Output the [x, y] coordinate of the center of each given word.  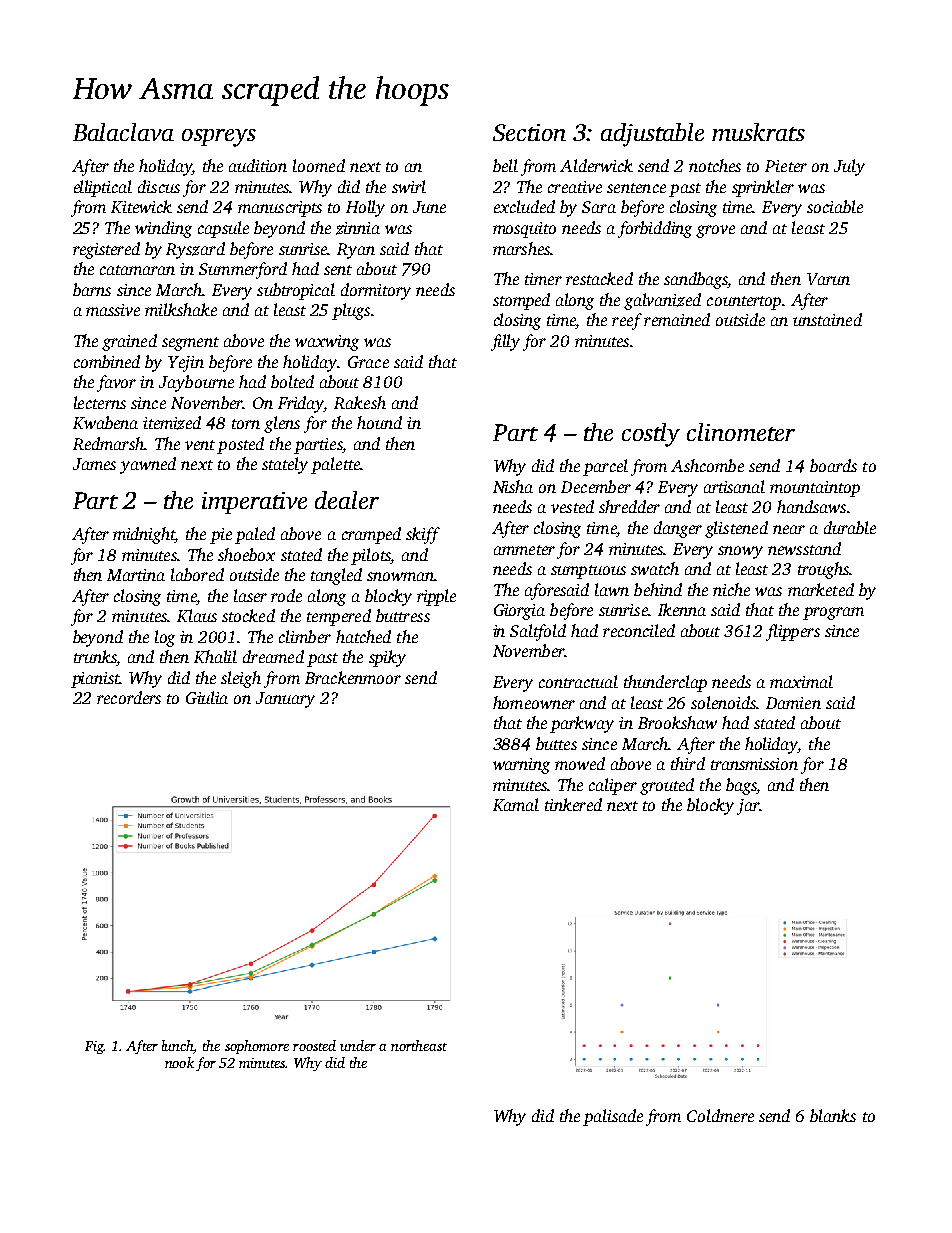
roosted [314, 1045]
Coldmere [720, 1115]
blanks [833, 1115]
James [94, 464]
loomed [319, 165]
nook [179, 1062]
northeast [419, 1045]
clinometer [741, 432]
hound [379, 422]
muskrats [758, 132]
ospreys [219, 138]
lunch [178, 1045]
